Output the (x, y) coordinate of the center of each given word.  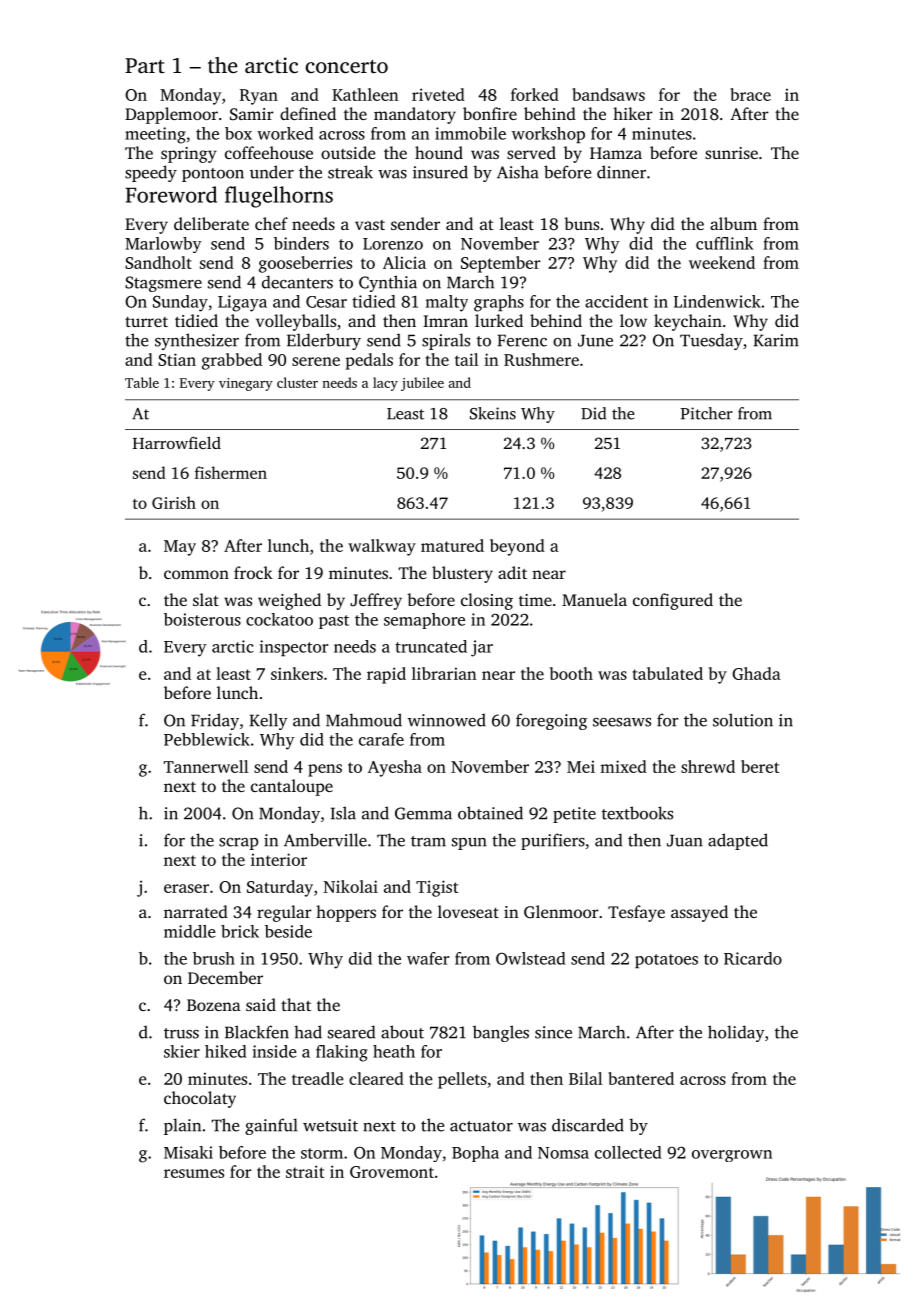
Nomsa (563, 1153)
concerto (347, 66)
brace (750, 94)
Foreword (171, 194)
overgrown (732, 1156)
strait (305, 1171)
